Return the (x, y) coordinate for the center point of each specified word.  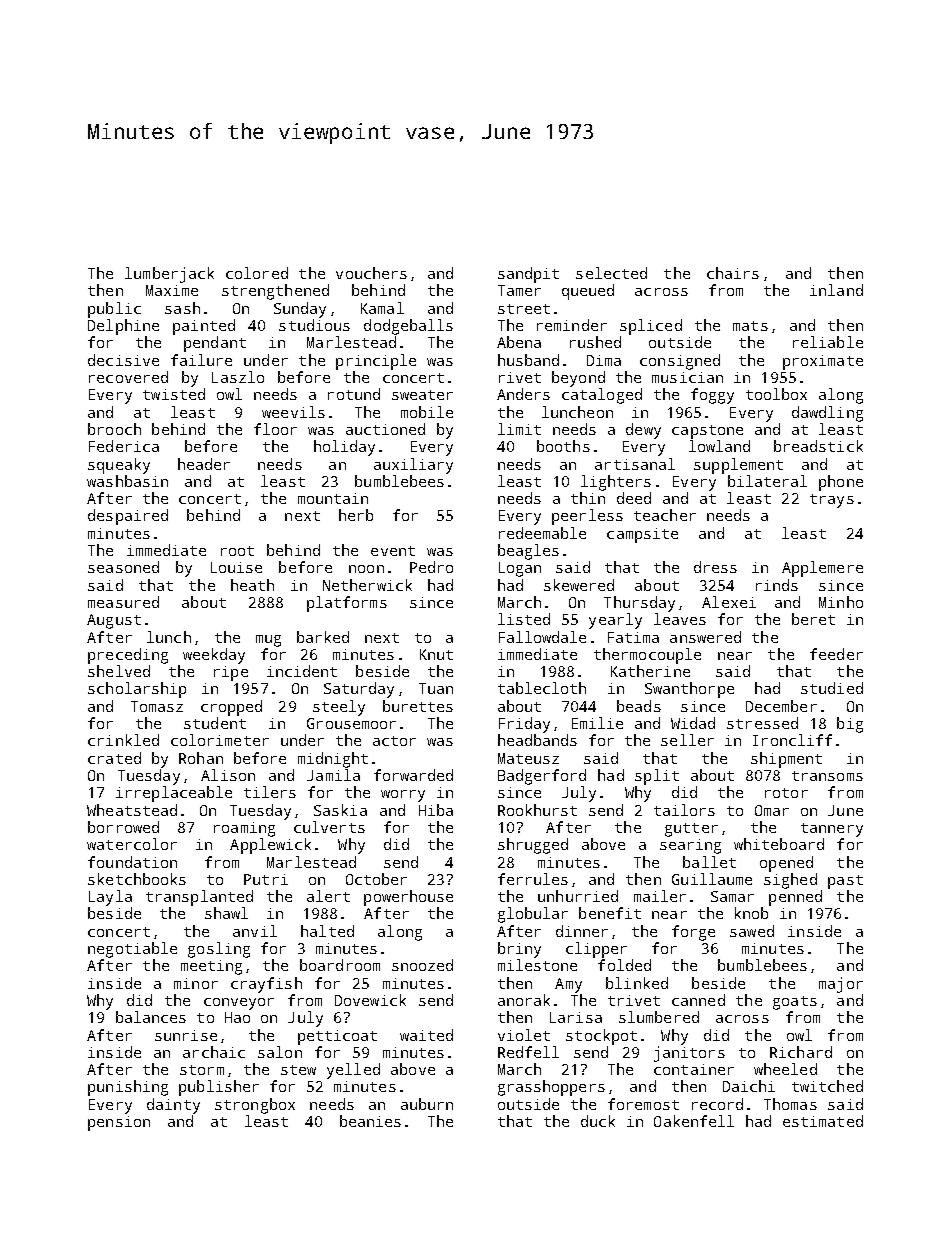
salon (280, 1052)
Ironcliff (792, 740)
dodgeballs (408, 327)
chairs (733, 273)
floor (275, 429)
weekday (214, 656)
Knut (436, 654)
